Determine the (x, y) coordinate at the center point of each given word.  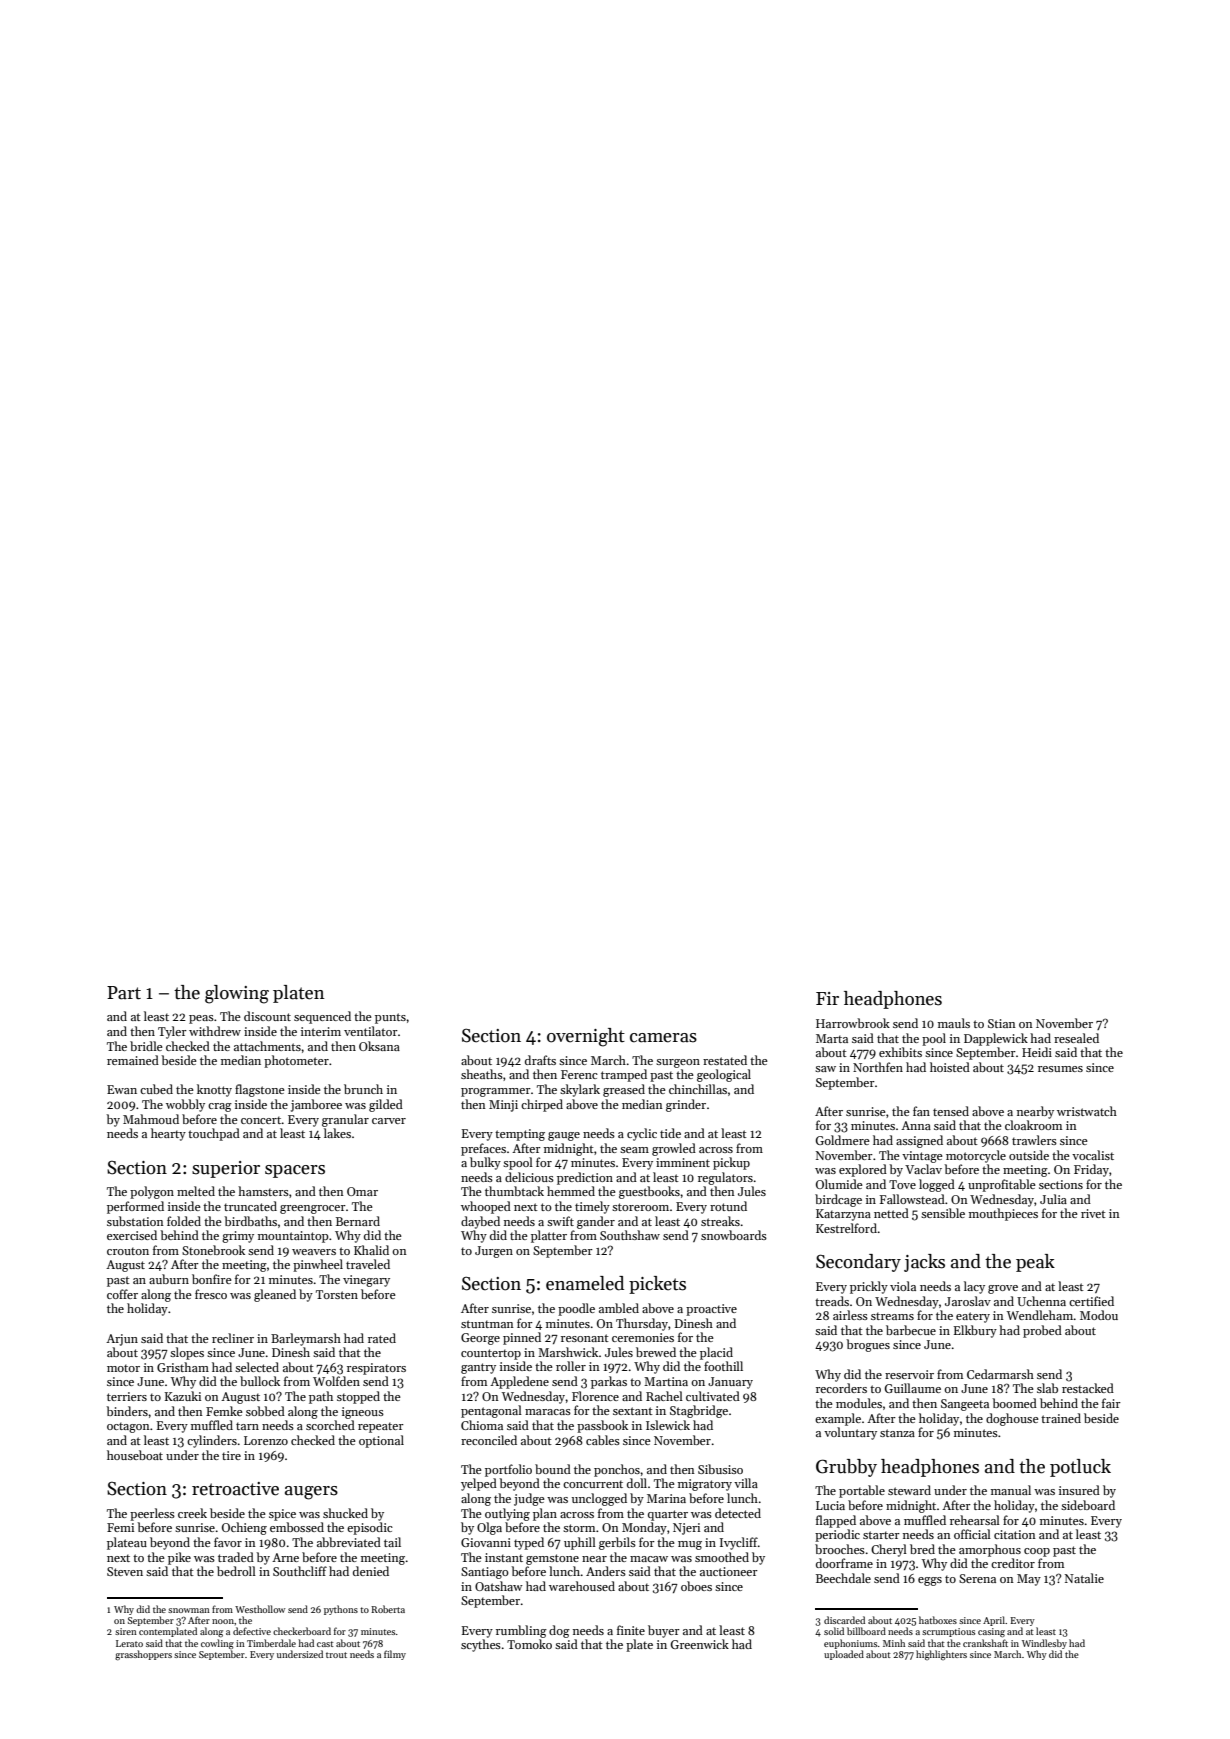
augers (311, 1493)
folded (184, 1221)
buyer (664, 1631)
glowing (237, 994)
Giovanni (486, 1542)
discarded (844, 1620)
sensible (943, 1213)
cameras (663, 1038)
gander (596, 1222)
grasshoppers (143, 1655)
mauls (954, 1023)
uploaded (844, 1655)
